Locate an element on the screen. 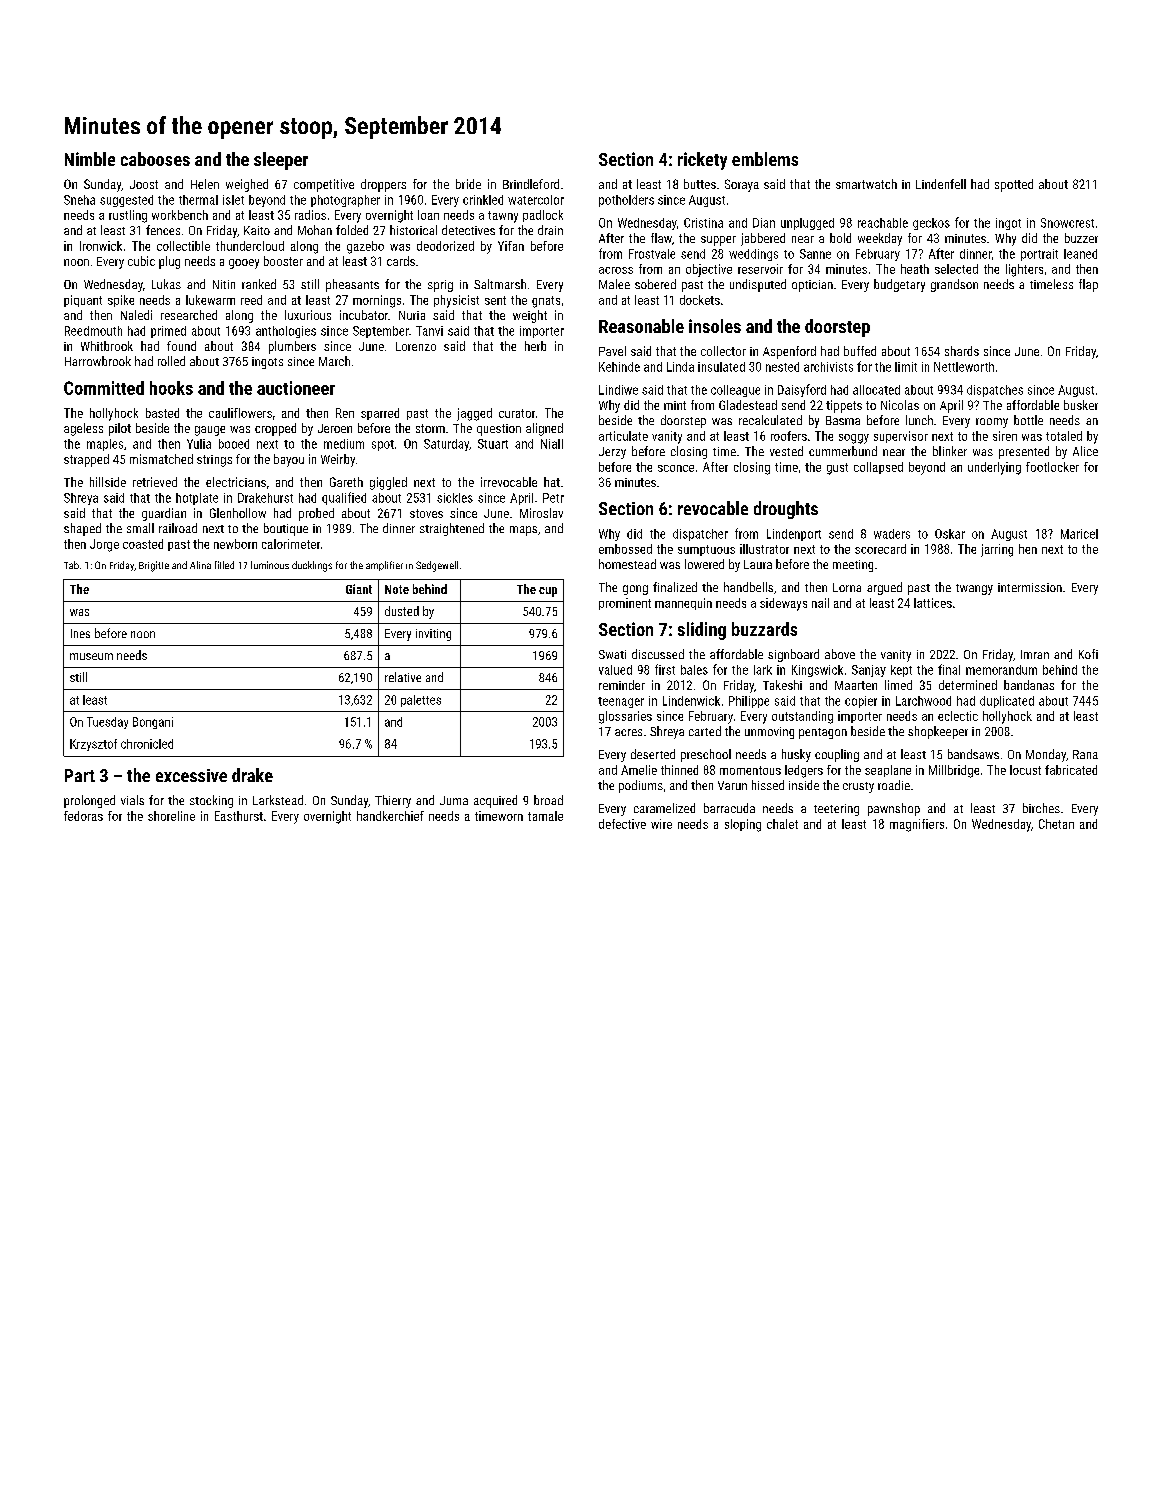  Tab is located at coordinates (71, 565).
